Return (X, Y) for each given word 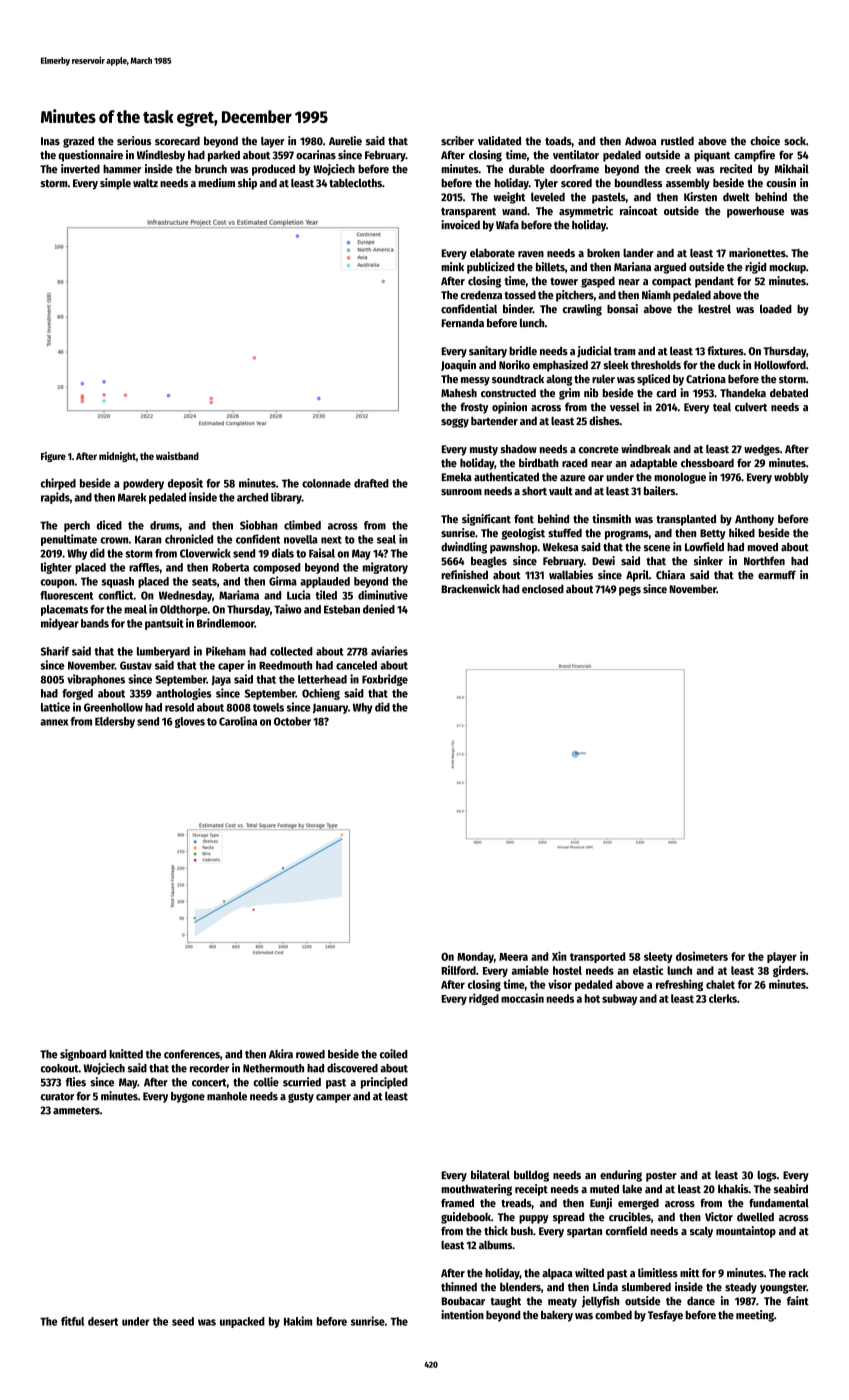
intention (462, 1315)
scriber (457, 141)
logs (767, 1176)
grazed (78, 142)
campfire (754, 156)
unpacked (242, 1322)
